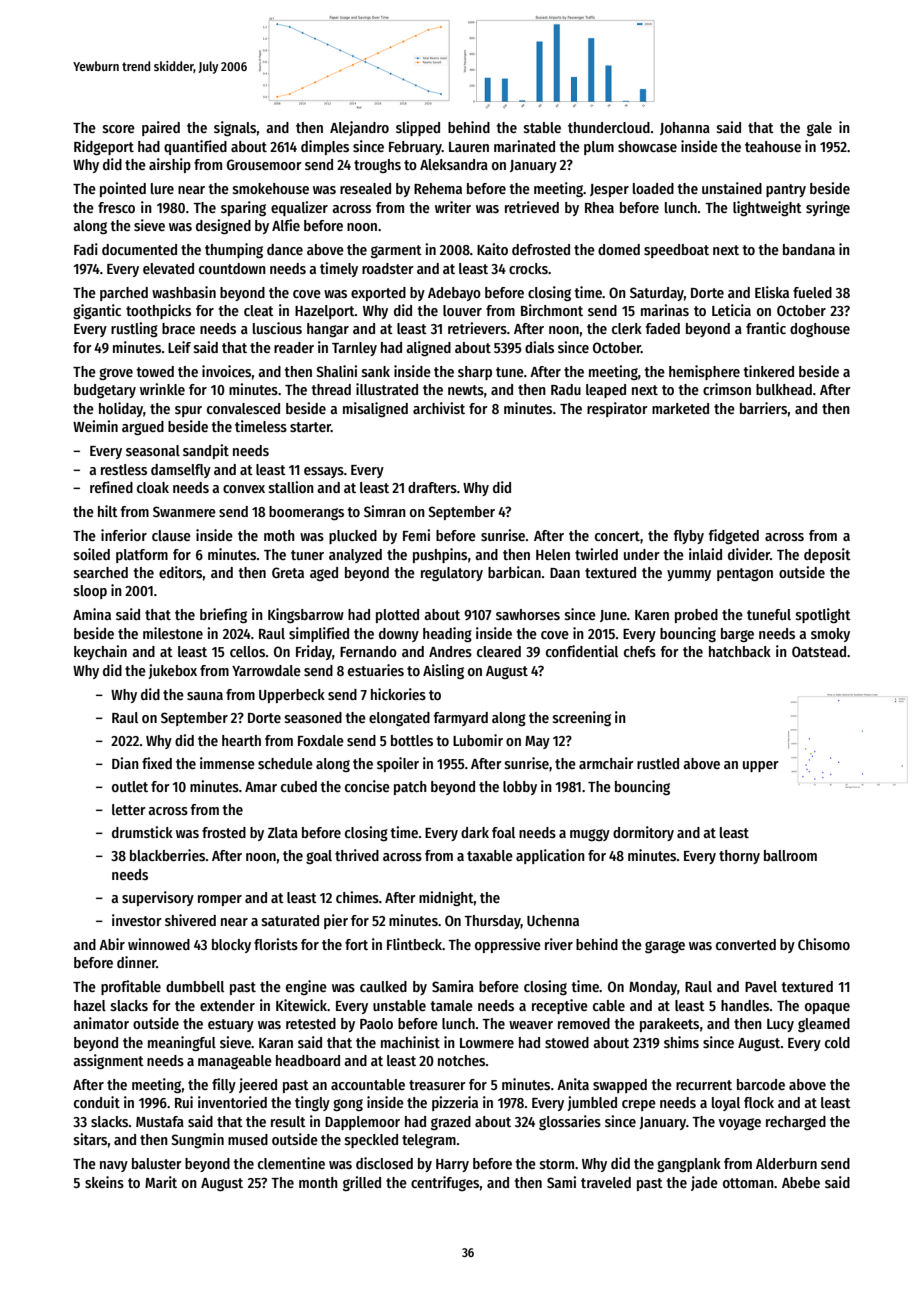 The height and width of the screenshot is (1308, 924). I want to click on archivist, so click(439, 408).
